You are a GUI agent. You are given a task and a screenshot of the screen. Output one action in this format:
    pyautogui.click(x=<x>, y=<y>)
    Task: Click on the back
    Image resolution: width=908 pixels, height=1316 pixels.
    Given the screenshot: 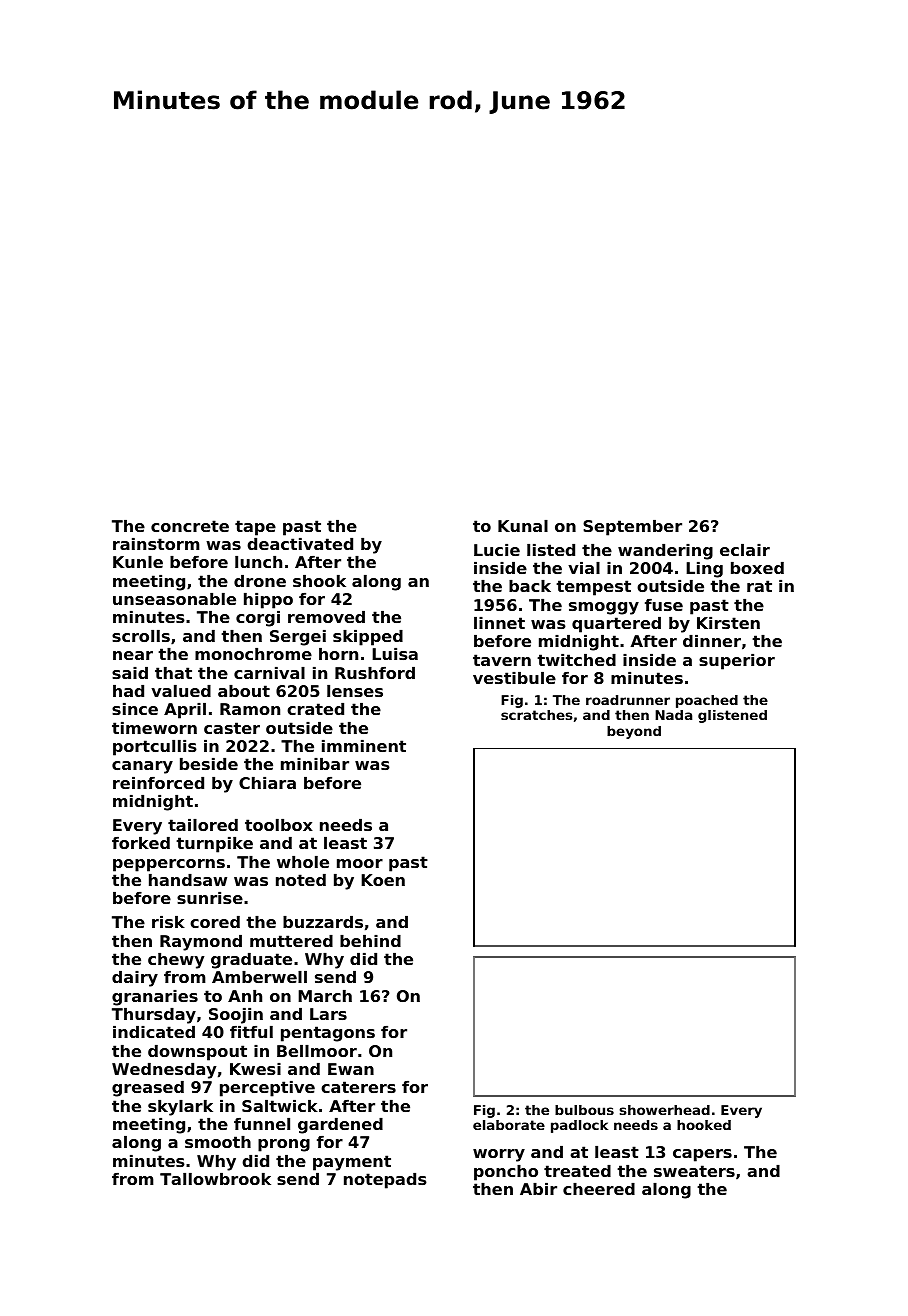 What is the action you would take?
    pyautogui.click(x=530, y=586)
